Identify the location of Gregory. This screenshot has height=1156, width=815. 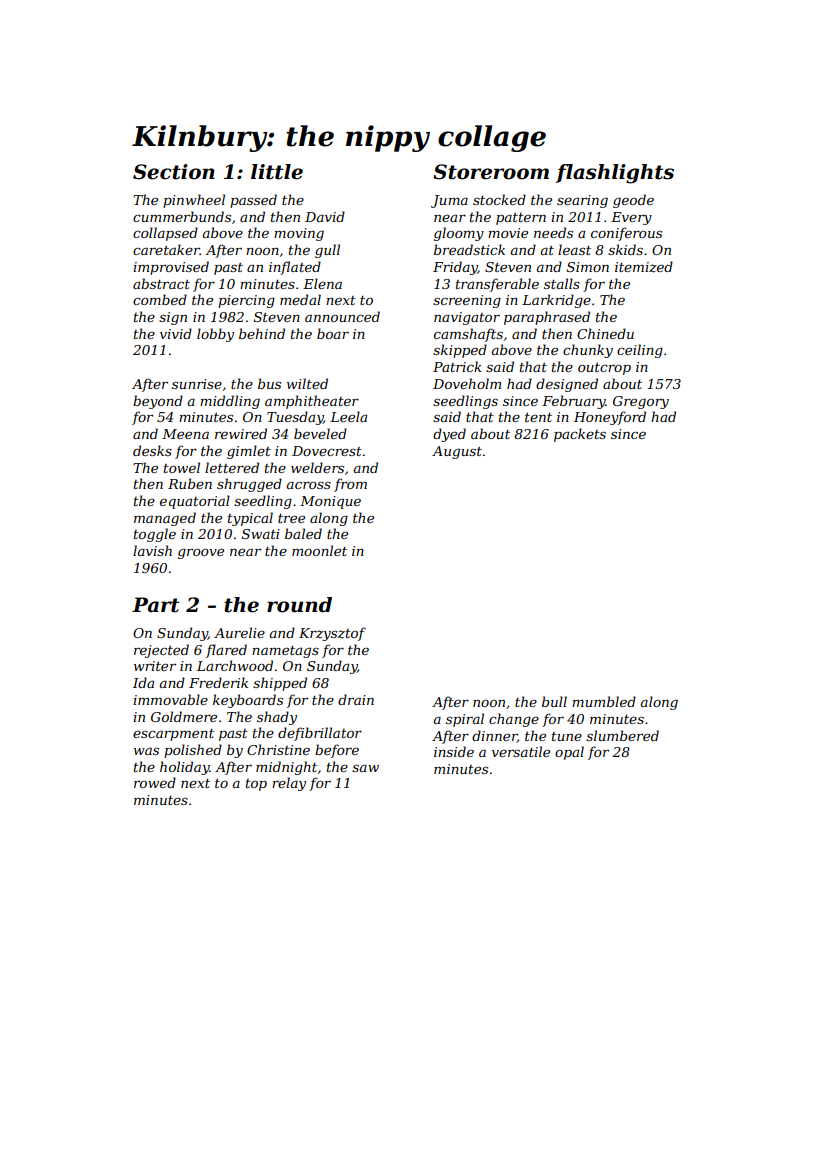
(641, 402).
